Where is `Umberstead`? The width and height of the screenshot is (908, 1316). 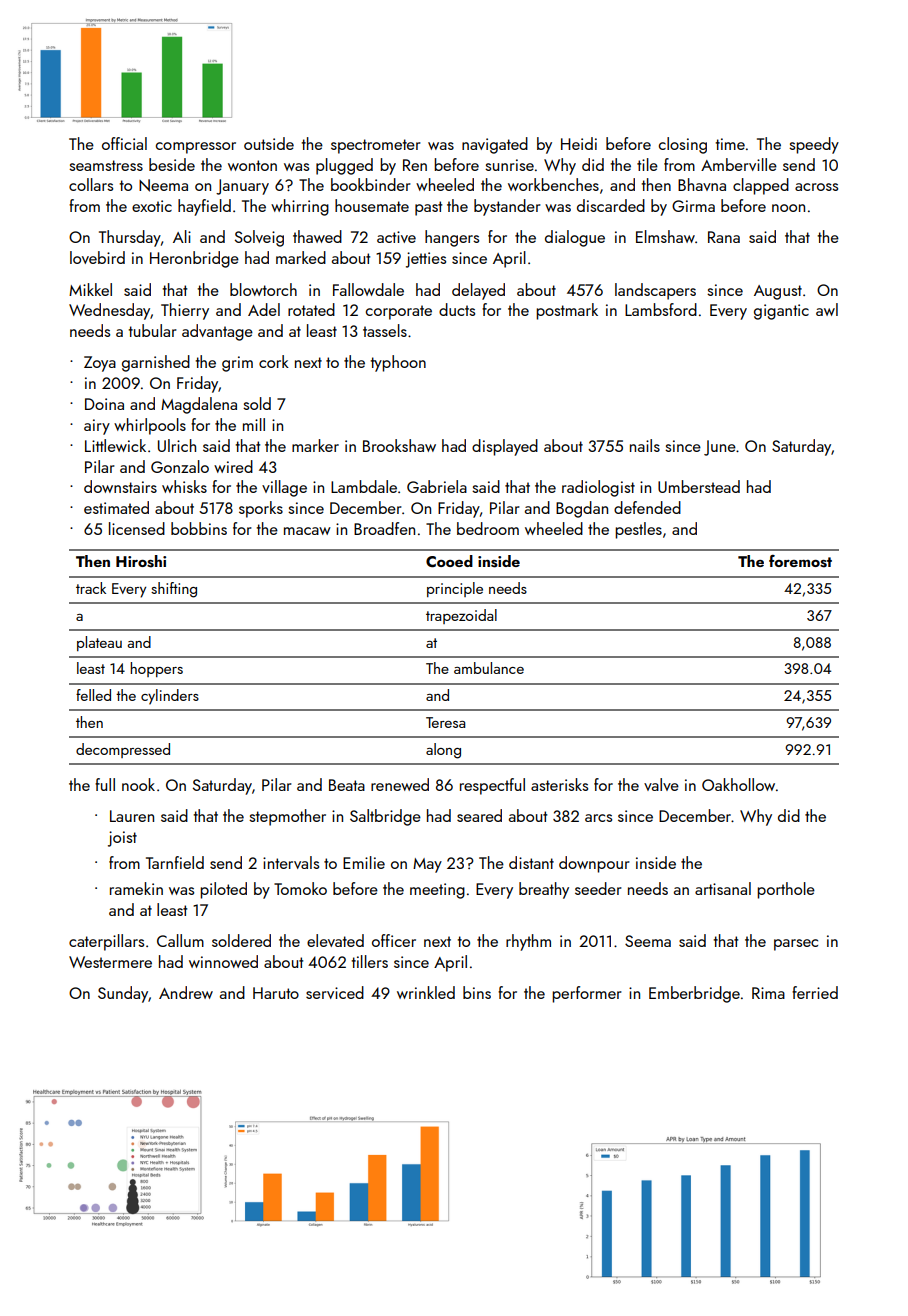 Umberstead is located at coordinates (699, 486).
